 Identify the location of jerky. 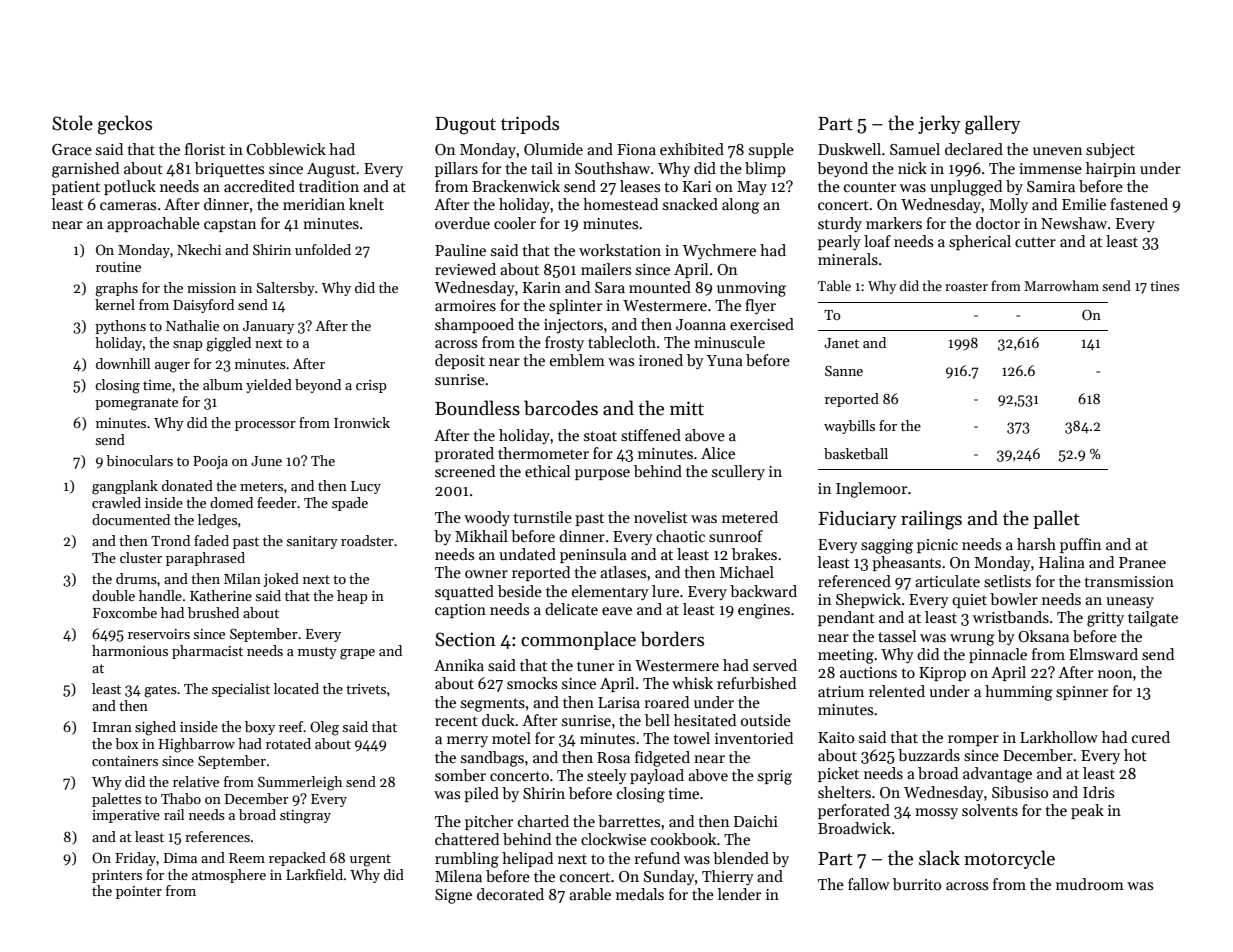
(939, 124).
